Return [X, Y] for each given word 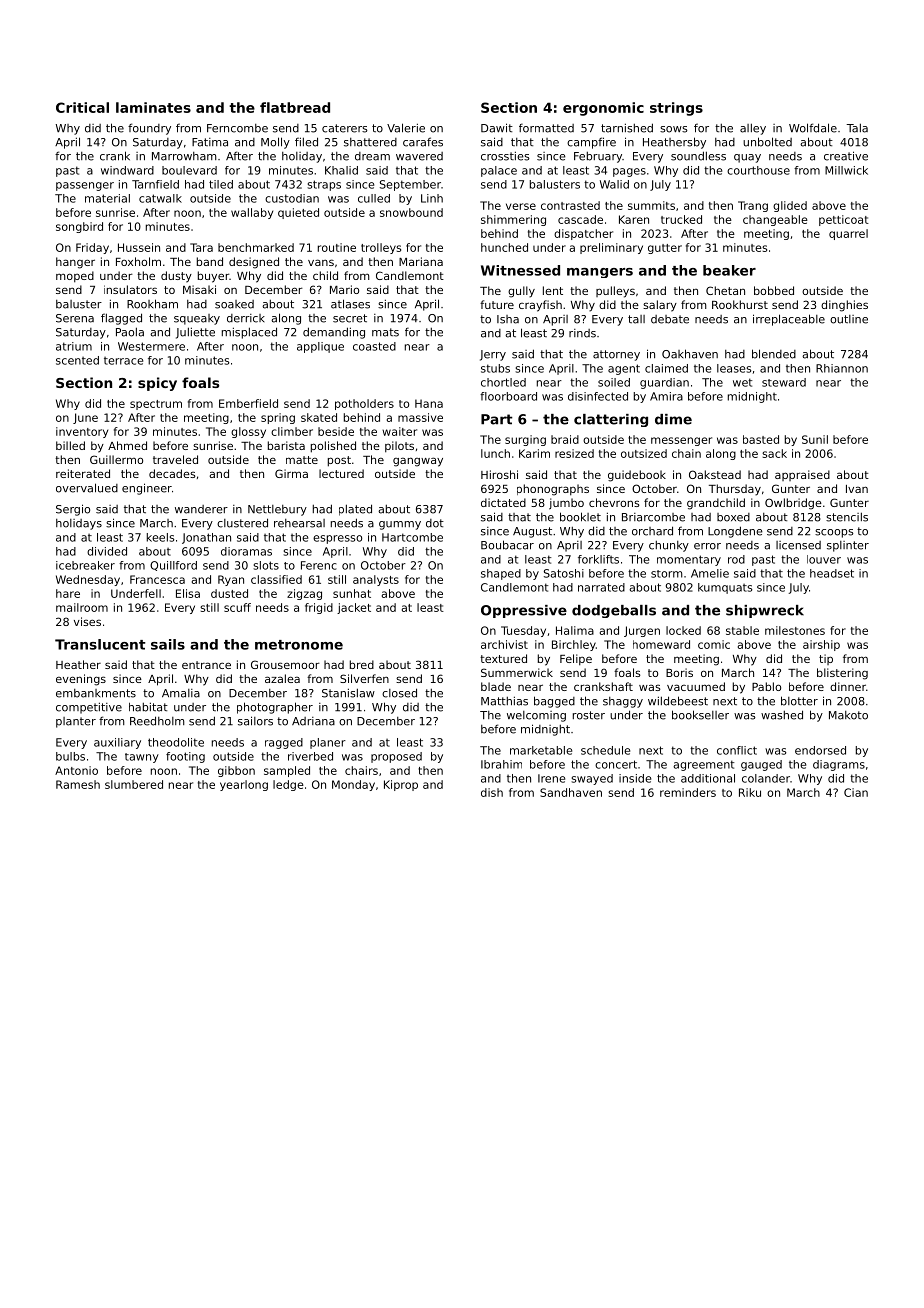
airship [821, 645]
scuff [237, 607]
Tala [857, 128]
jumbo [566, 504]
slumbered [134, 784]
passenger [85, 186]
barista [286, 445]
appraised [802, 475]
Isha [508, 319]
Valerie [406, 128]
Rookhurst [740, 304]
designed [254, 263]
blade [496, 686]
